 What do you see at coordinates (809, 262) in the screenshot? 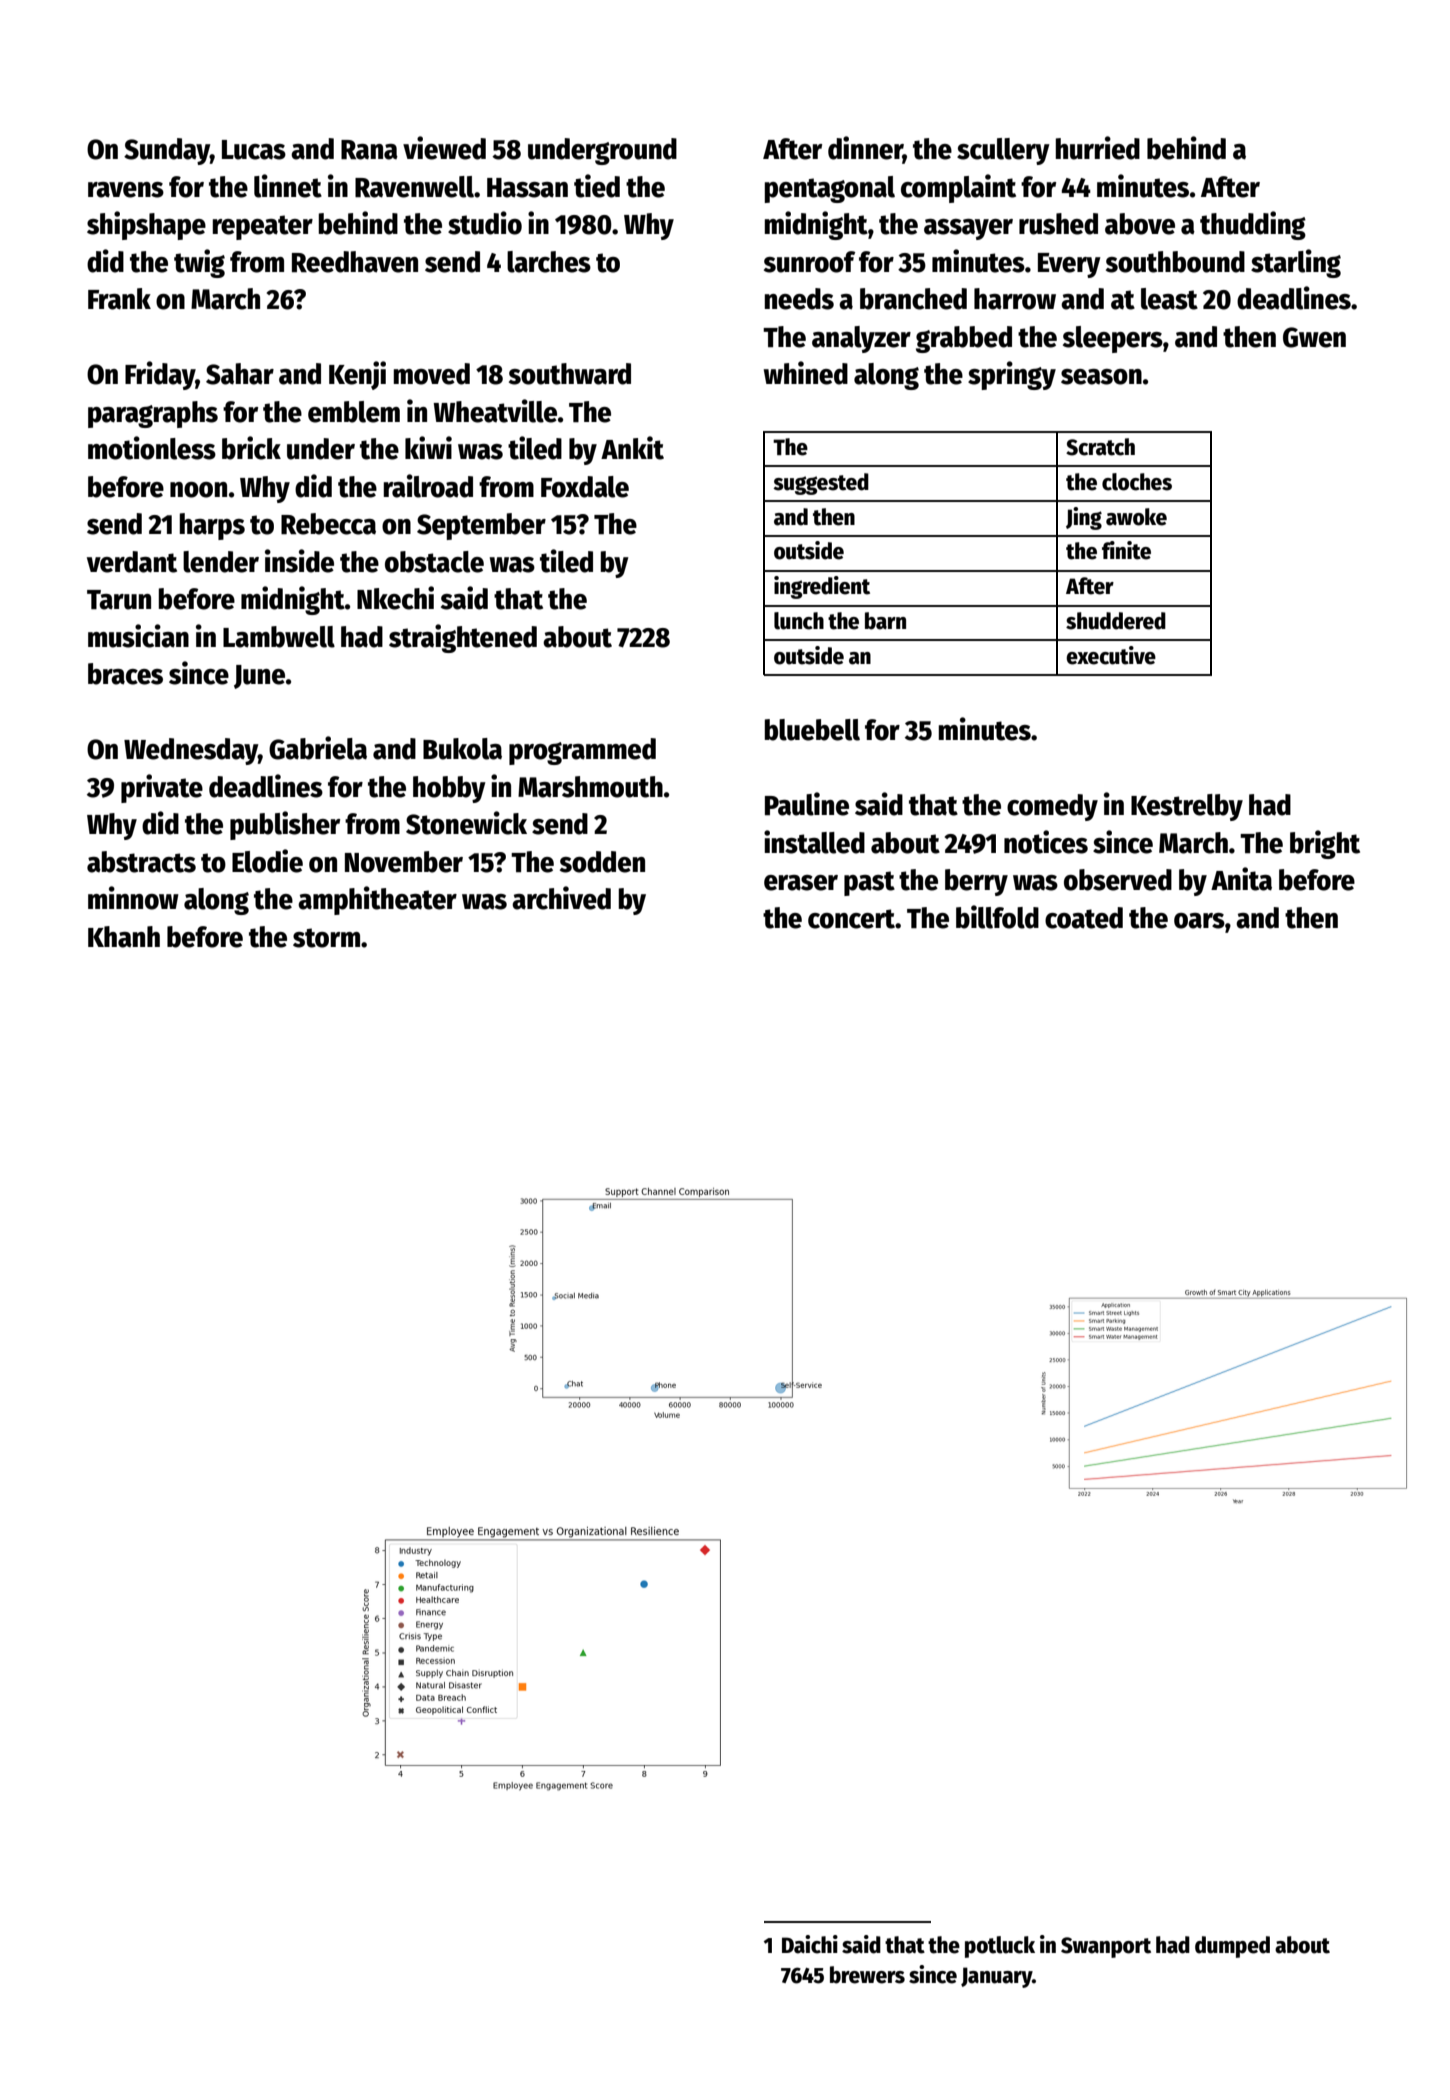
I see `sunroof` at bounding box center [809, 262].
